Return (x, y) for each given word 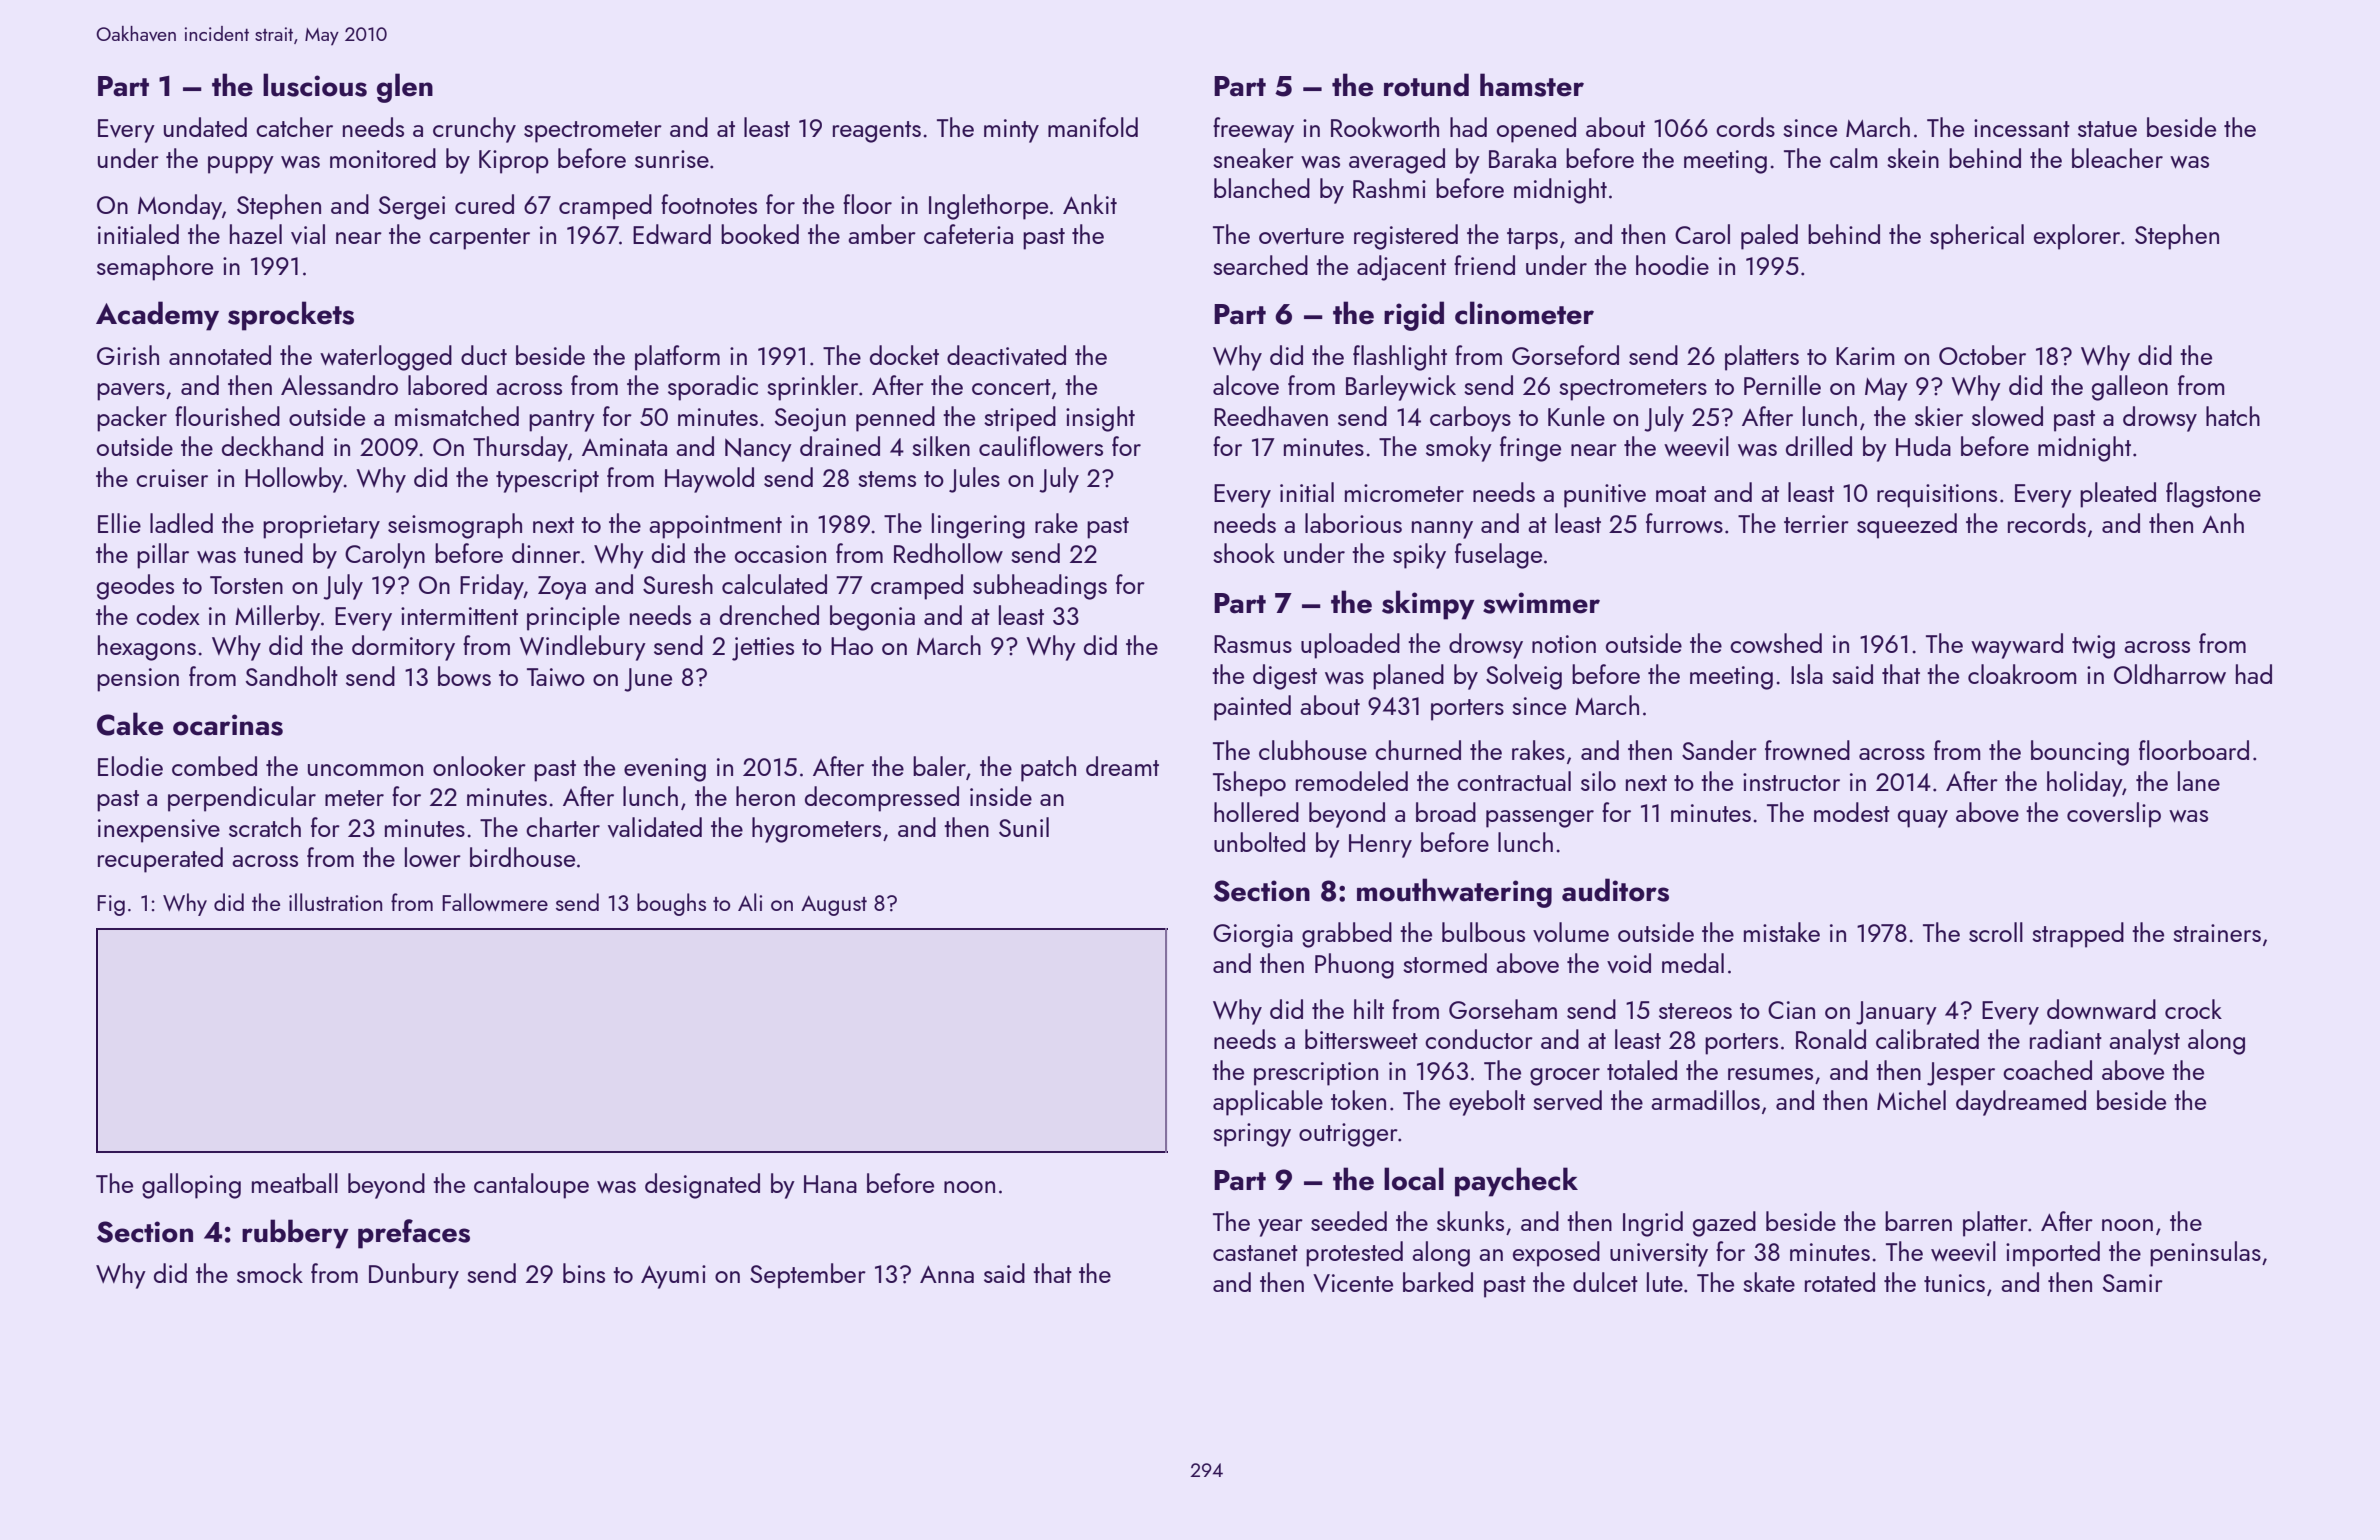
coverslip (2114, 815)
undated (205, 127)
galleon (2130, 388)
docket (904, 355)
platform (677, 358)
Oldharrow (2170, 674)
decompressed (882, 799)
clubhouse (1313, 750)
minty (1011, 131)
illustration (335, 902)
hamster (1532, 85)
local (1414, 1179)
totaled (1642, 1070)
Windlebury (582, 648)
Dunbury (414, 1276)
